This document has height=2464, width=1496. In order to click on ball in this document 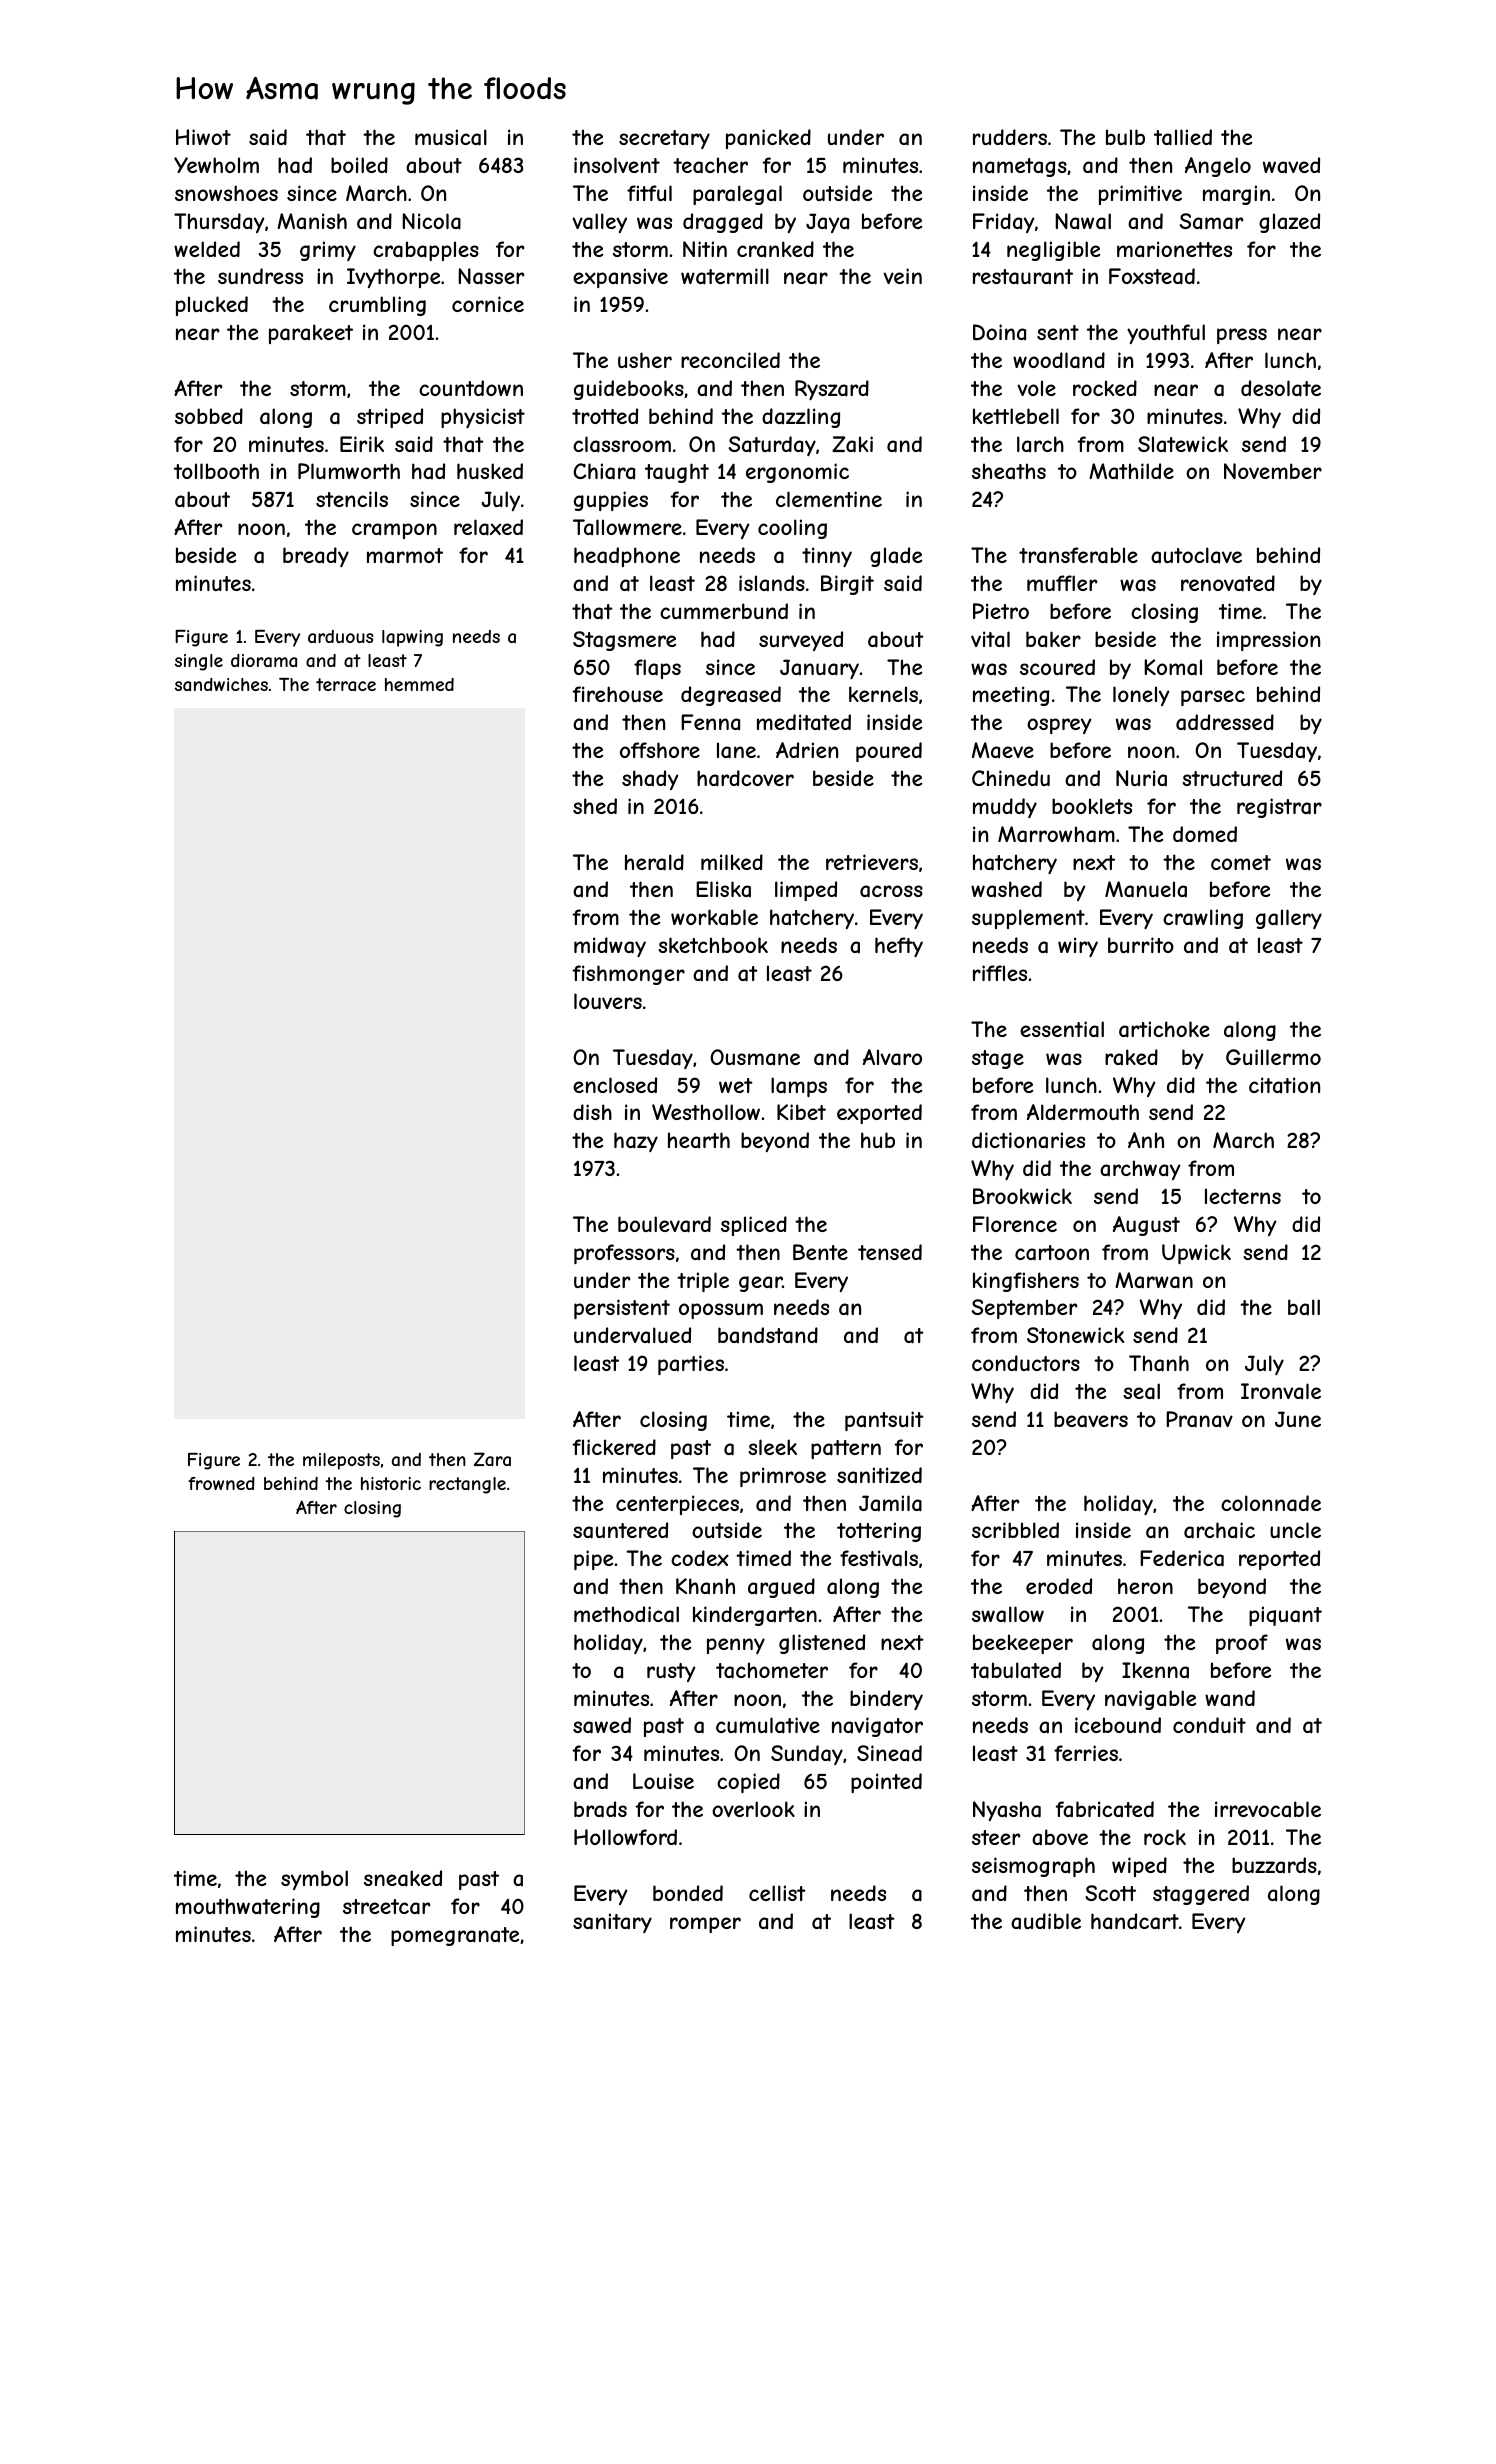, I will do `click(1304, 1307)`.
